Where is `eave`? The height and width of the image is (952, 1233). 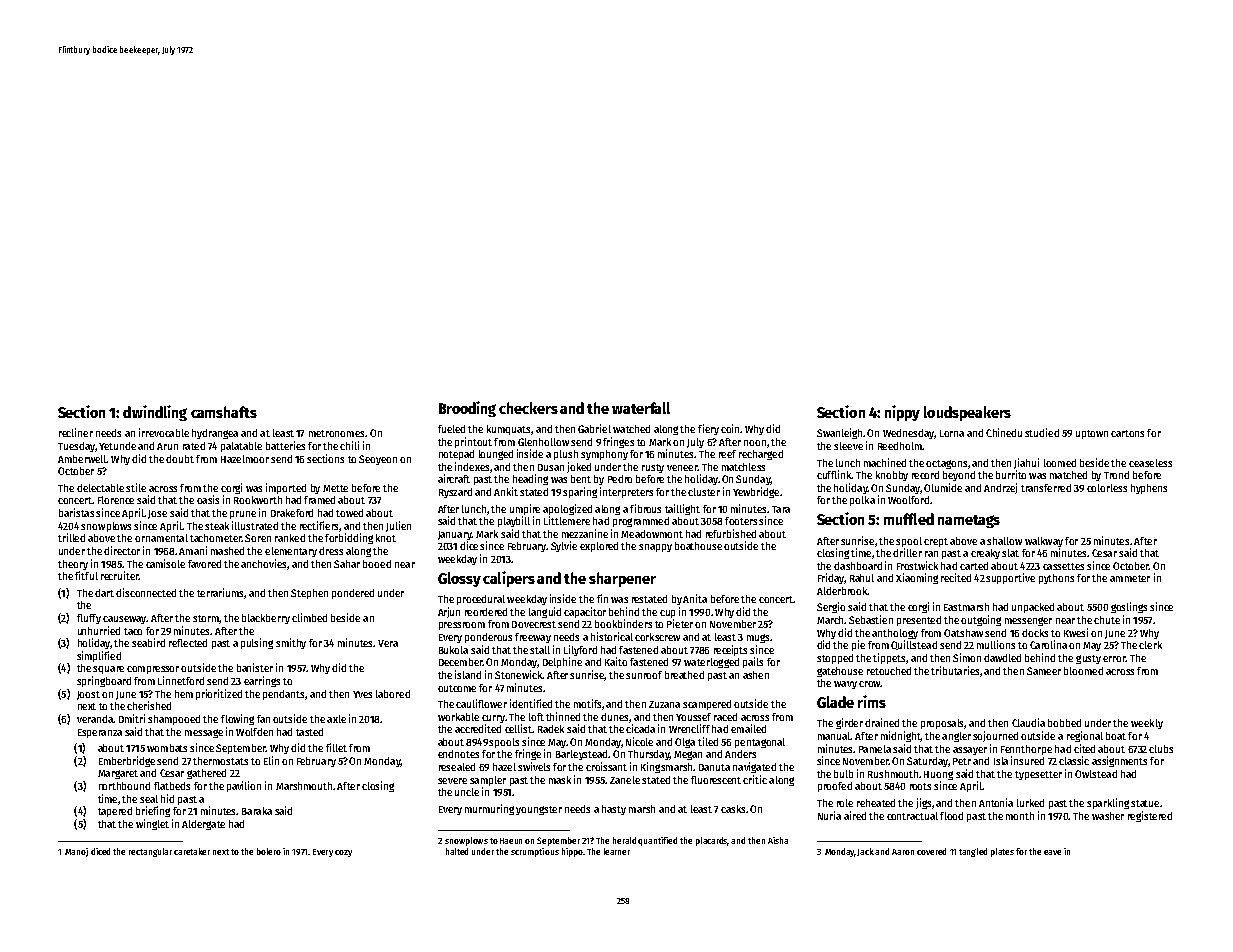
eave is located at coordinates (1052, 852).
